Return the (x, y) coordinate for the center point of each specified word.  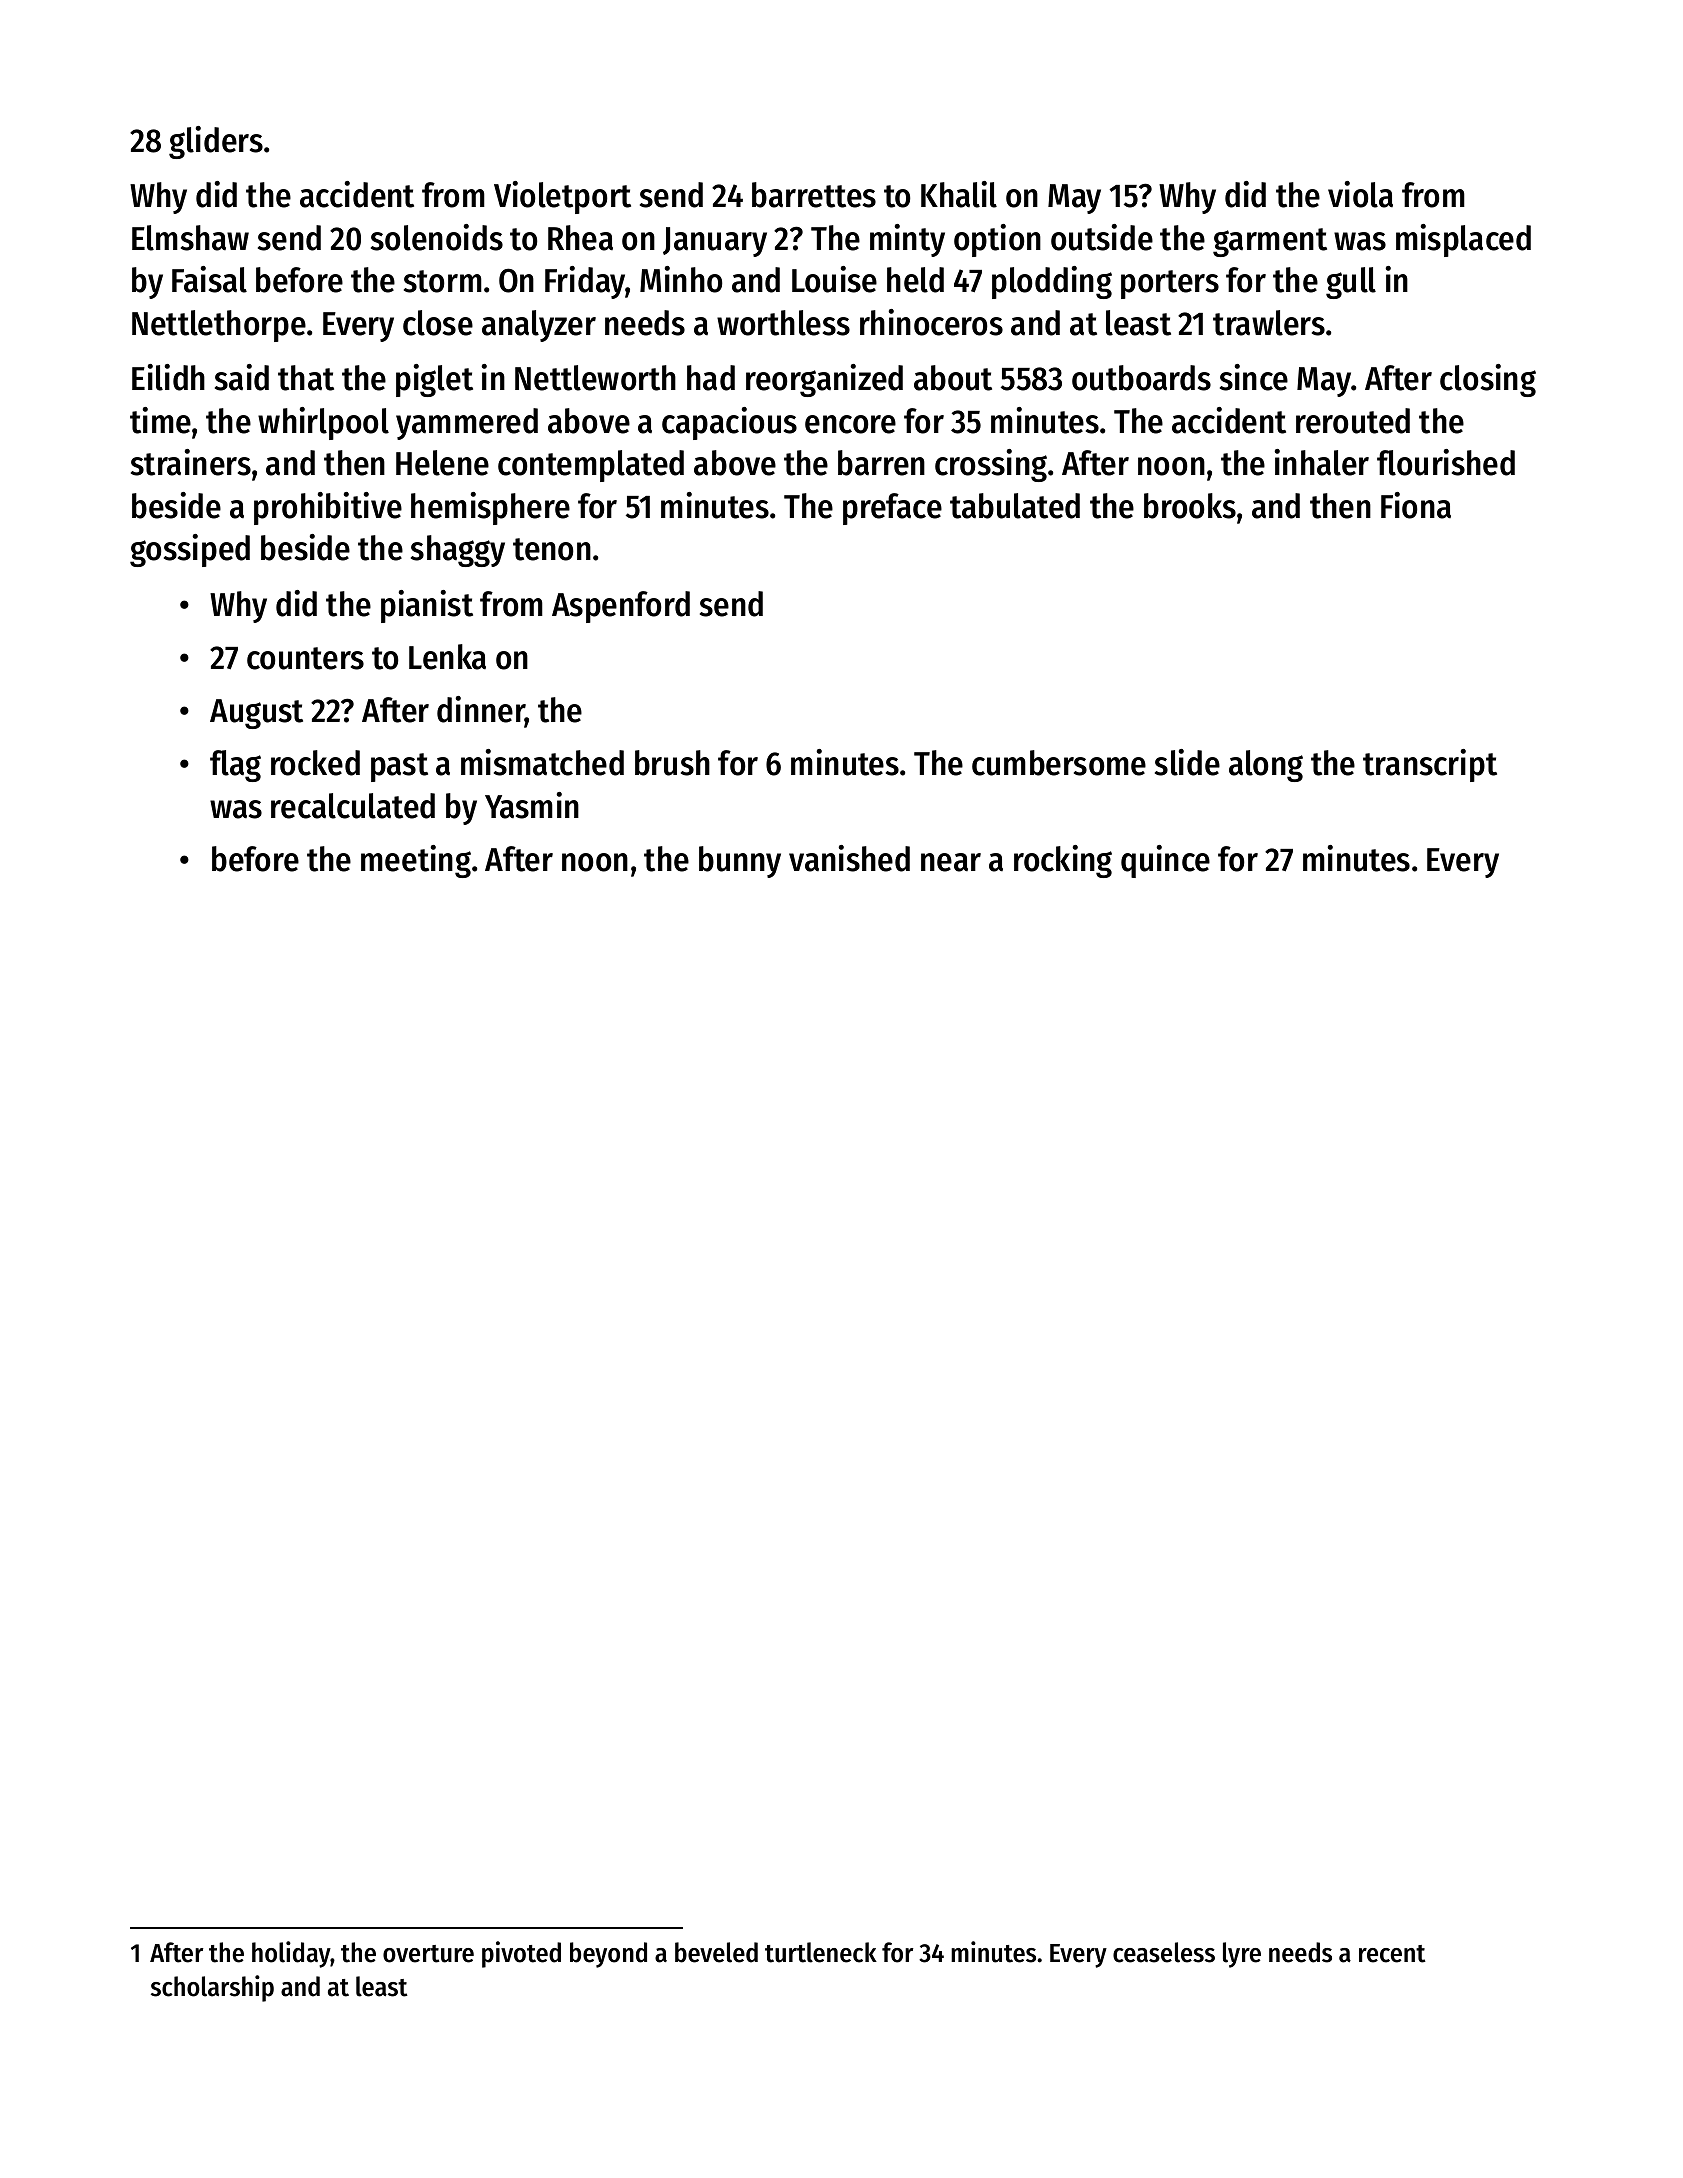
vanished (849, 858)
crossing (991, 465)
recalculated (353, 806)
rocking (1063, 861)
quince (1165, 861)
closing (1488, 380)
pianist (427, 606)
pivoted (521, 1954)
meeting (416, 861)
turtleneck (821, 1952)
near (951, 862)
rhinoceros (931, 322)
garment (1270, 242)
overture (428, 1954)
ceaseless (1164, 1952)
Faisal (209, 279)
